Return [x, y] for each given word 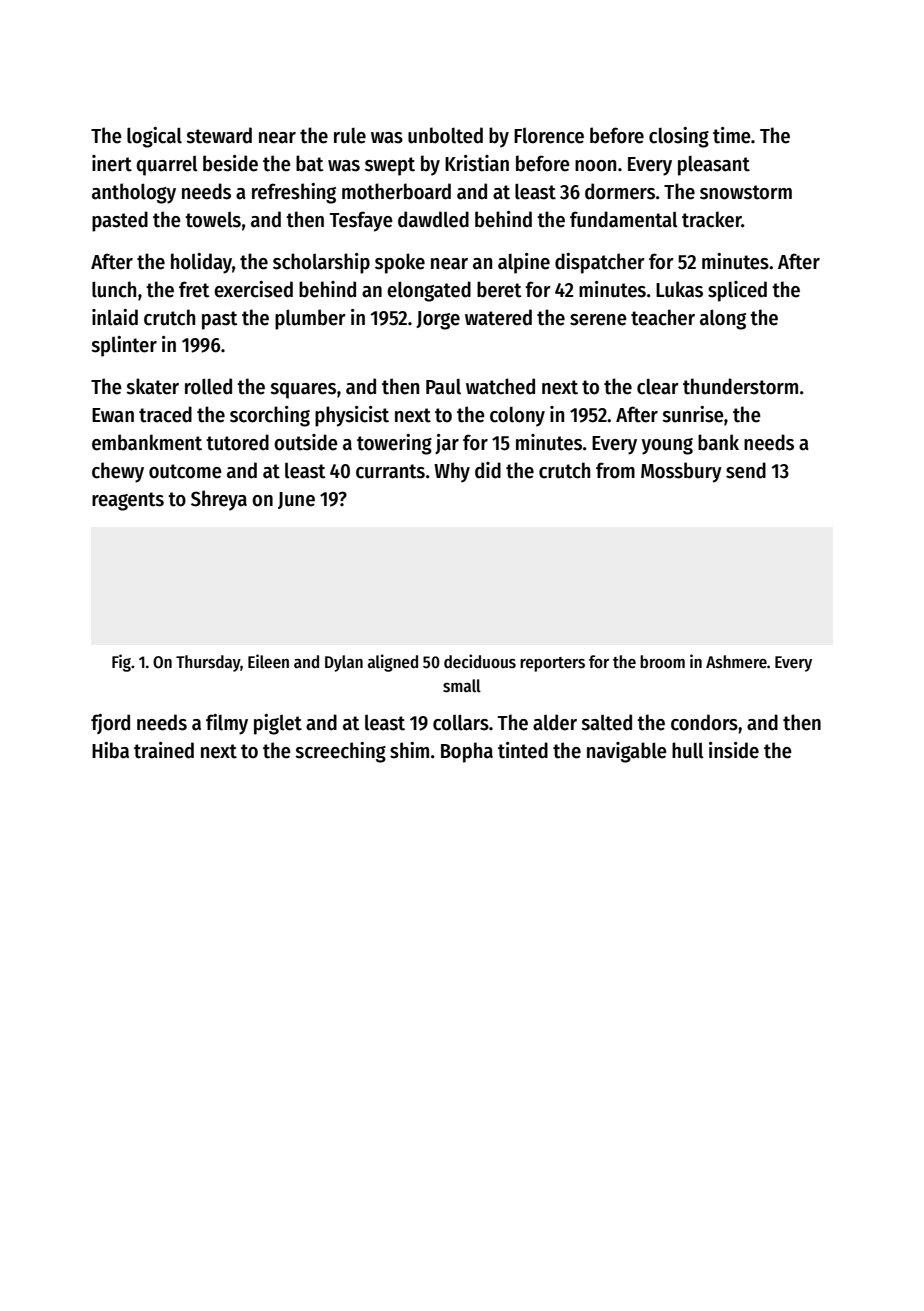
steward [219, 135]
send [746, 470]
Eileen [268, 661]
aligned [393, 663]
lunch [114, 289]
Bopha [467, 752]
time [732, 135]
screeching [340, 752]
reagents [128, 501]
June [296, 500]
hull [688, 750]
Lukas [679, 289]
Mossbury [681, 472]
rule [350, 136]
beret [499, 289]
